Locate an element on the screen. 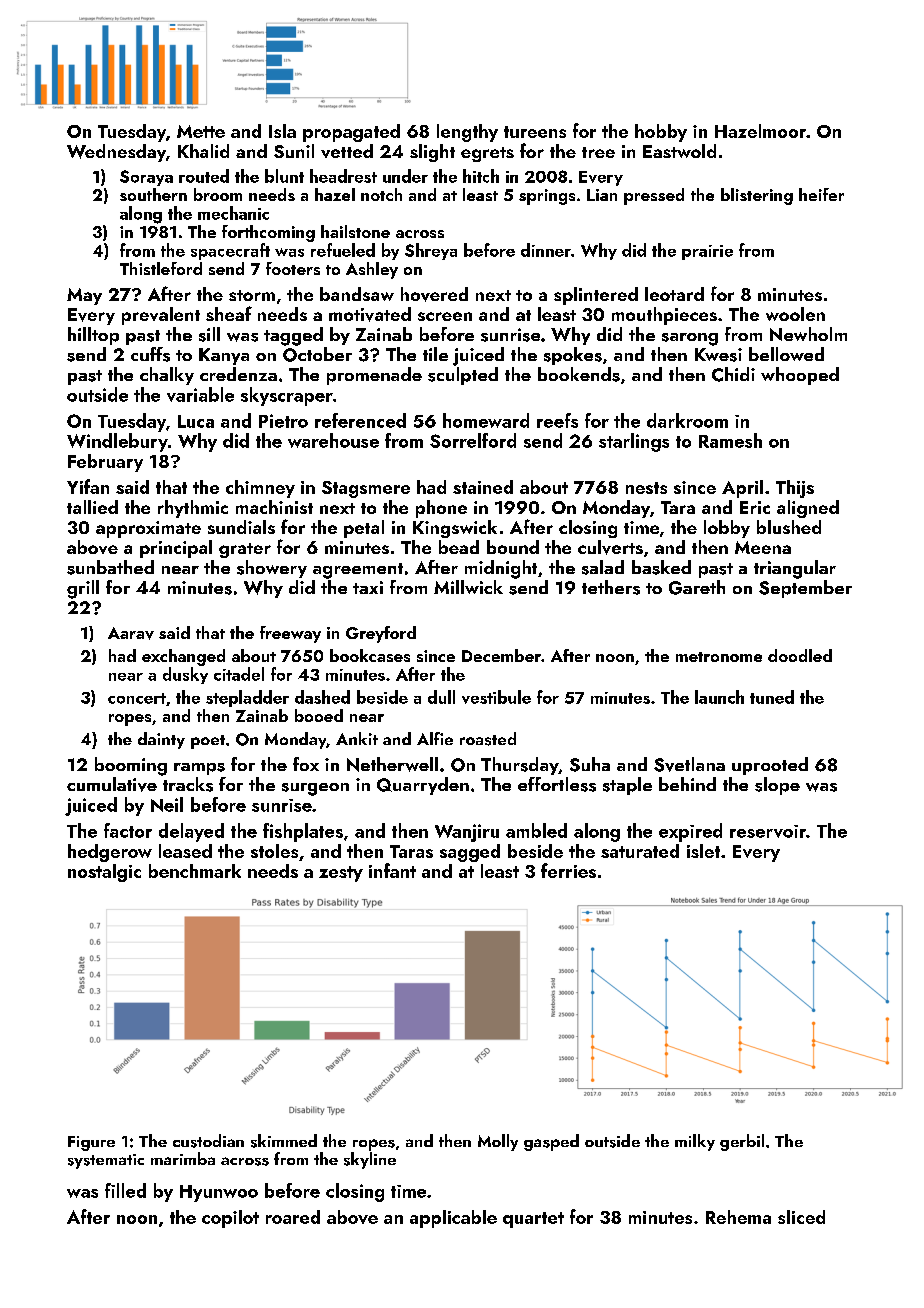  mouthpieces is located at coordinates (664, 316).
